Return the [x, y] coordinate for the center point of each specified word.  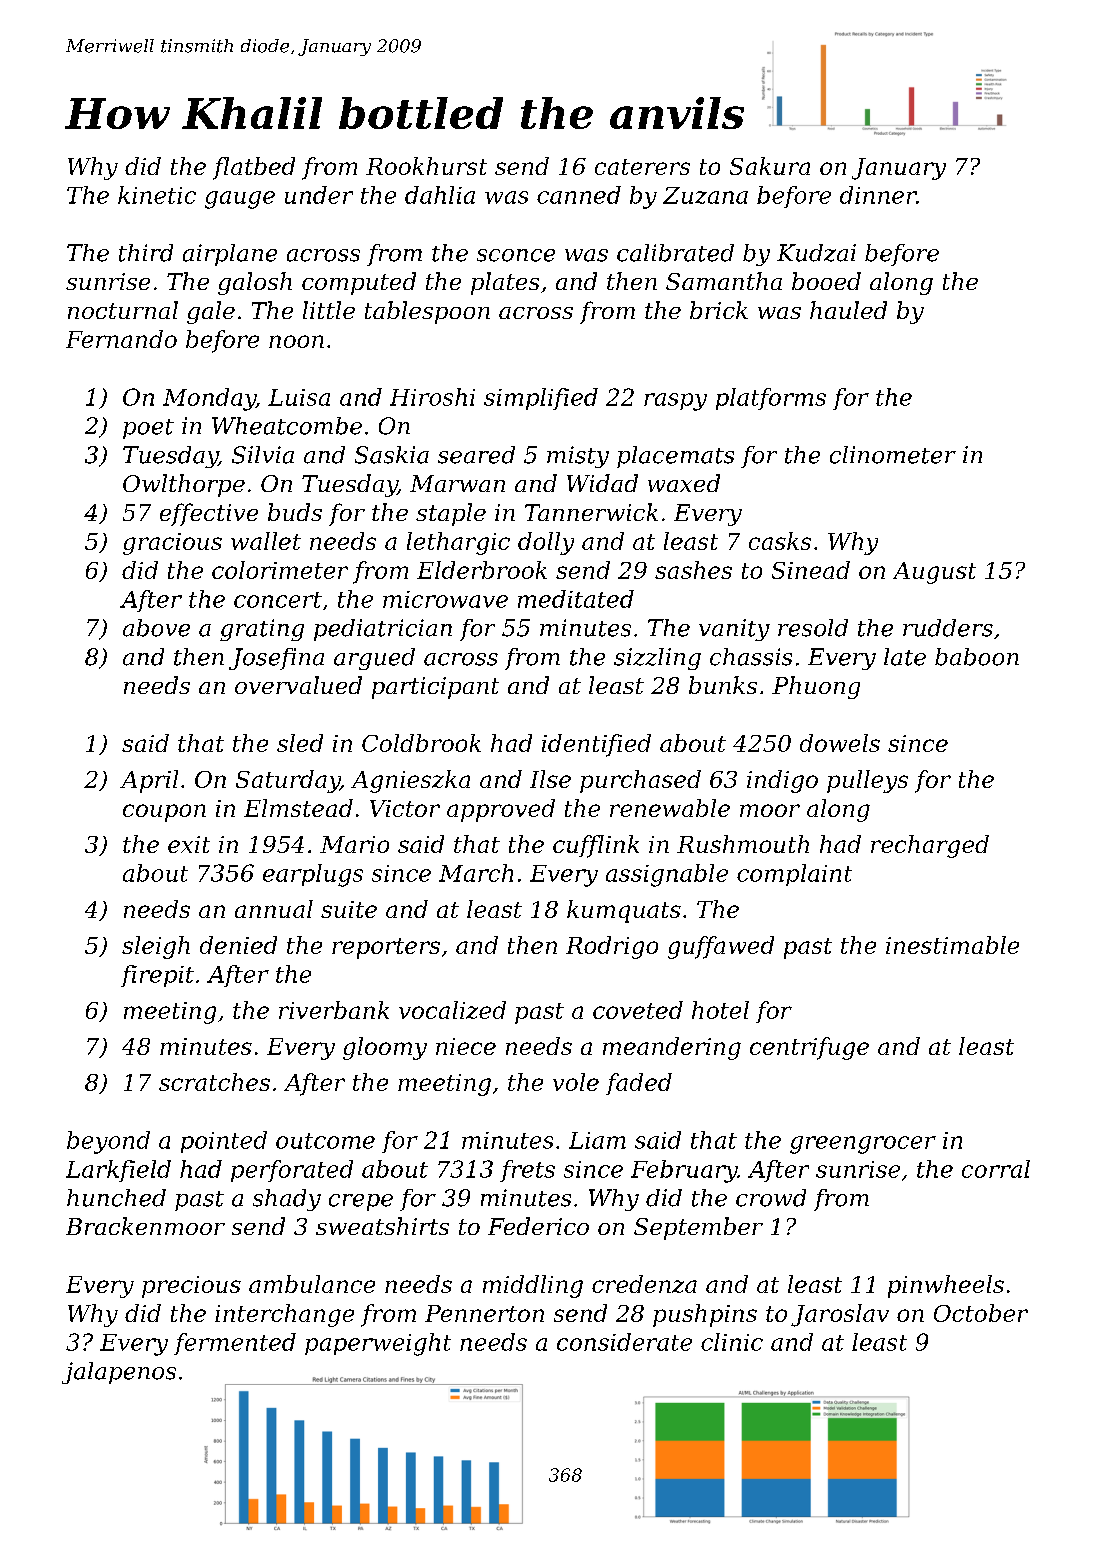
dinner [878, 195]
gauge [240, 200]
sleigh [156, 947]
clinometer [893, 455]
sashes [693, 570]
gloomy [385, 1048]
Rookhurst [426, 166]
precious [191, 1287]
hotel [720, 1010]
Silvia [263, 455]
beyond [108, 1142]
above [156, 628]
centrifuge [809, 1048]
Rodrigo [612, 947]
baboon [977, 657]
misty [578, 457]
